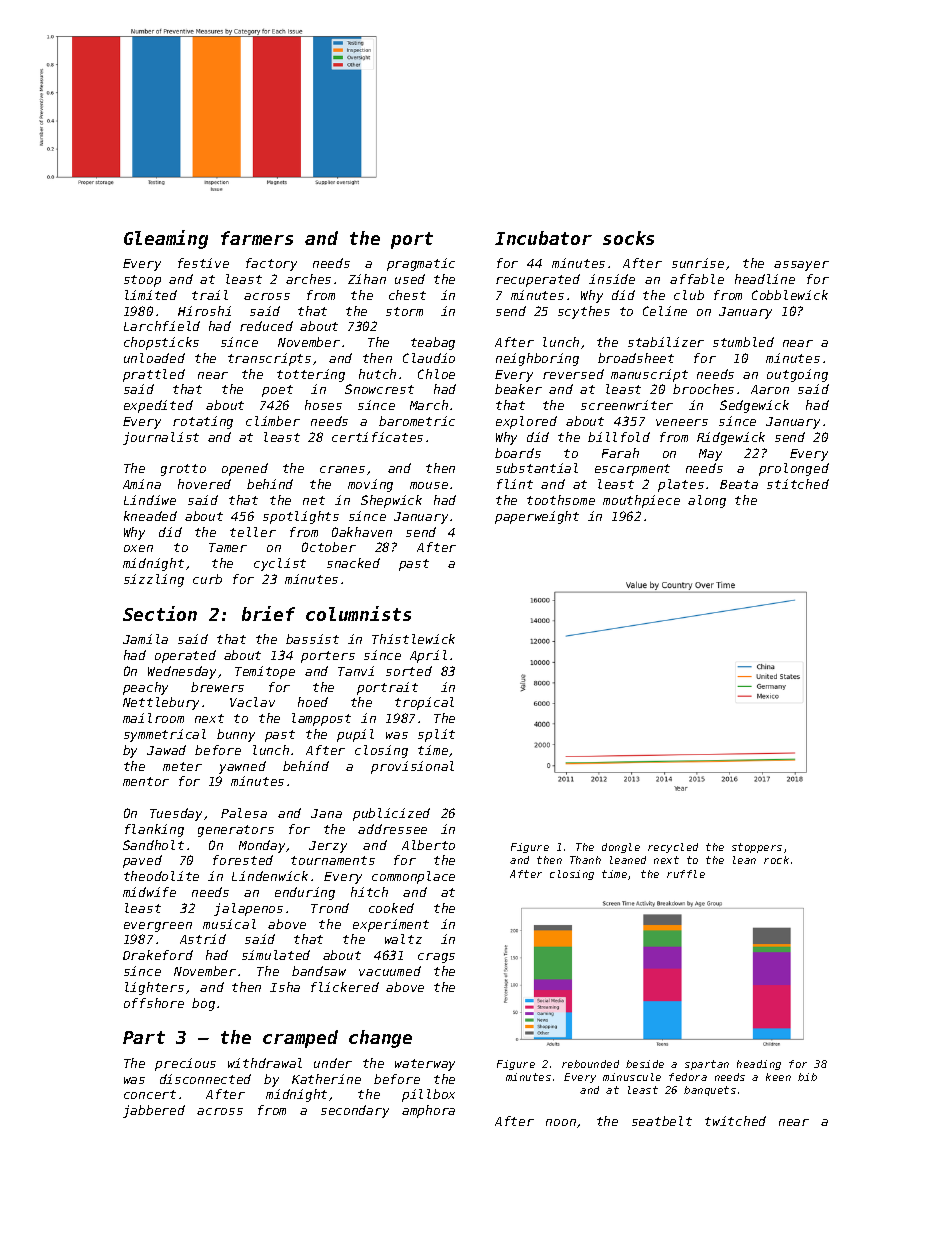 The height and width of the image is (1233, 952). I want to click on Tanvi, so click(356, 671).
